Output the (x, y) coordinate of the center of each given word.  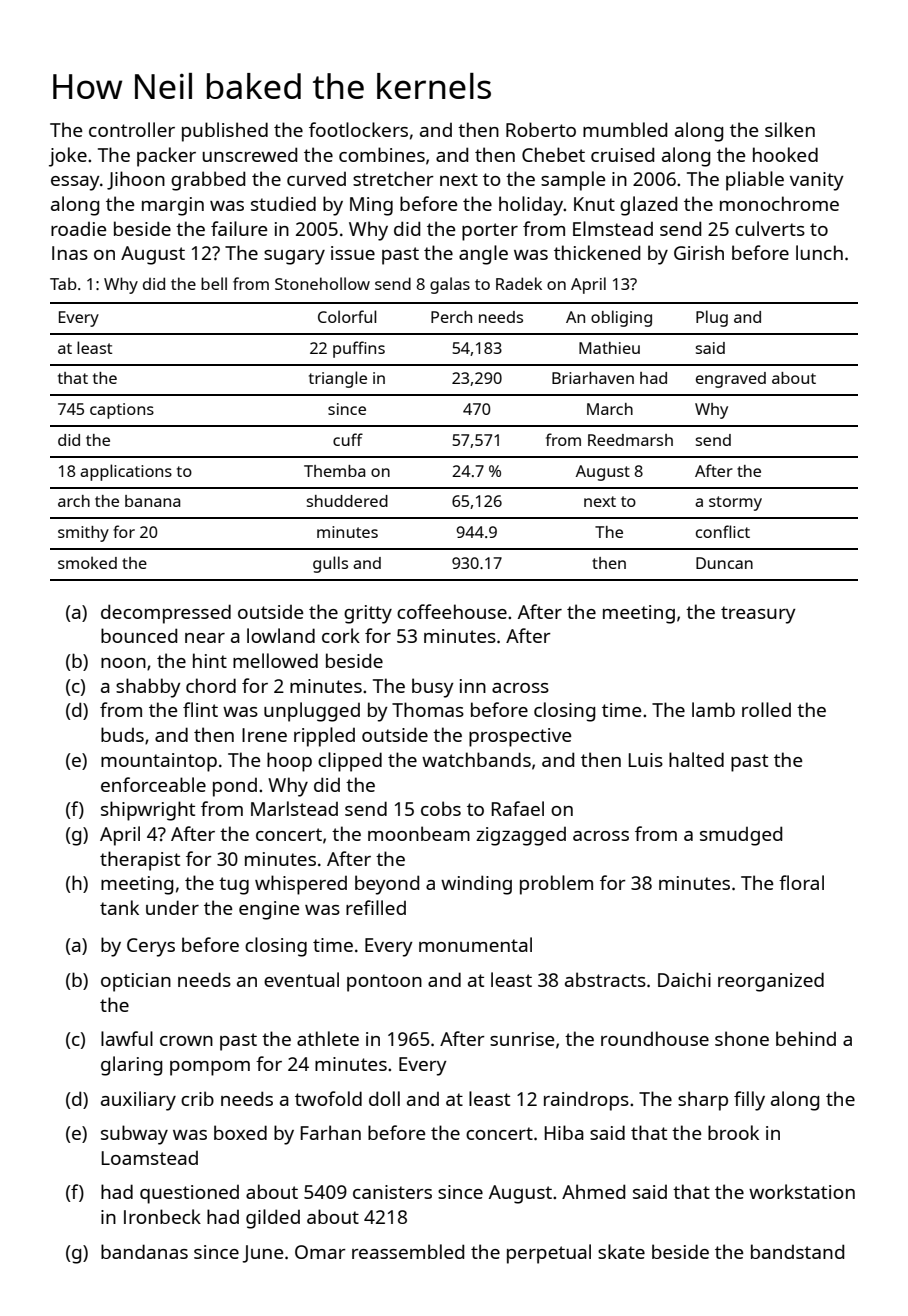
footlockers (358, 129)
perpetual (549, 1254)
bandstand (797, 1251)
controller (132, 129)
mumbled (625, 129)
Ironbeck (162, 1216)
